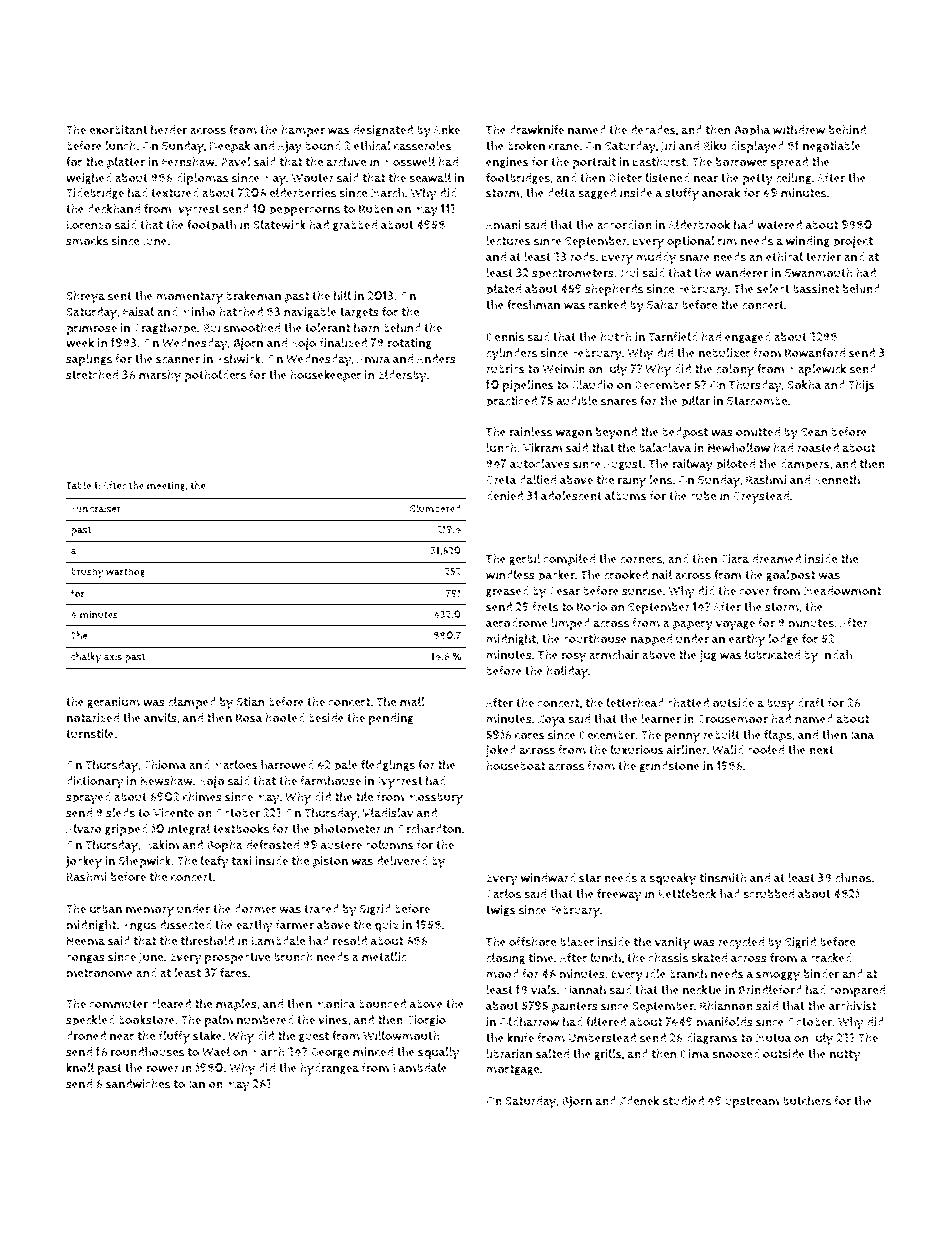 This document has height=1233, width=952. What do you see at coordinates (169, 130) in the document?
I see `herder` at bounding box center [169, 130].
